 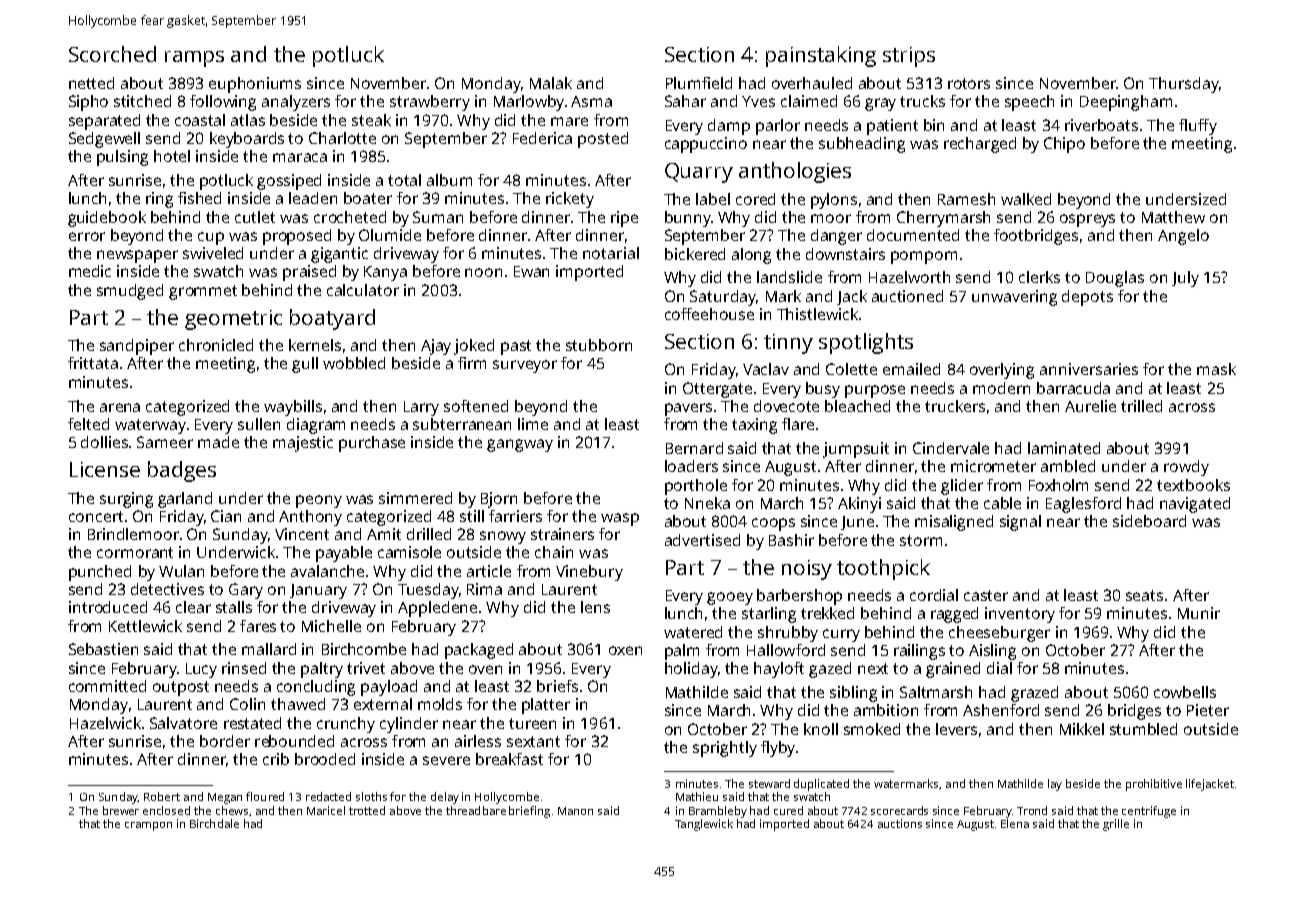 I want to click on sandpiper, so click(x=137, y=347).
